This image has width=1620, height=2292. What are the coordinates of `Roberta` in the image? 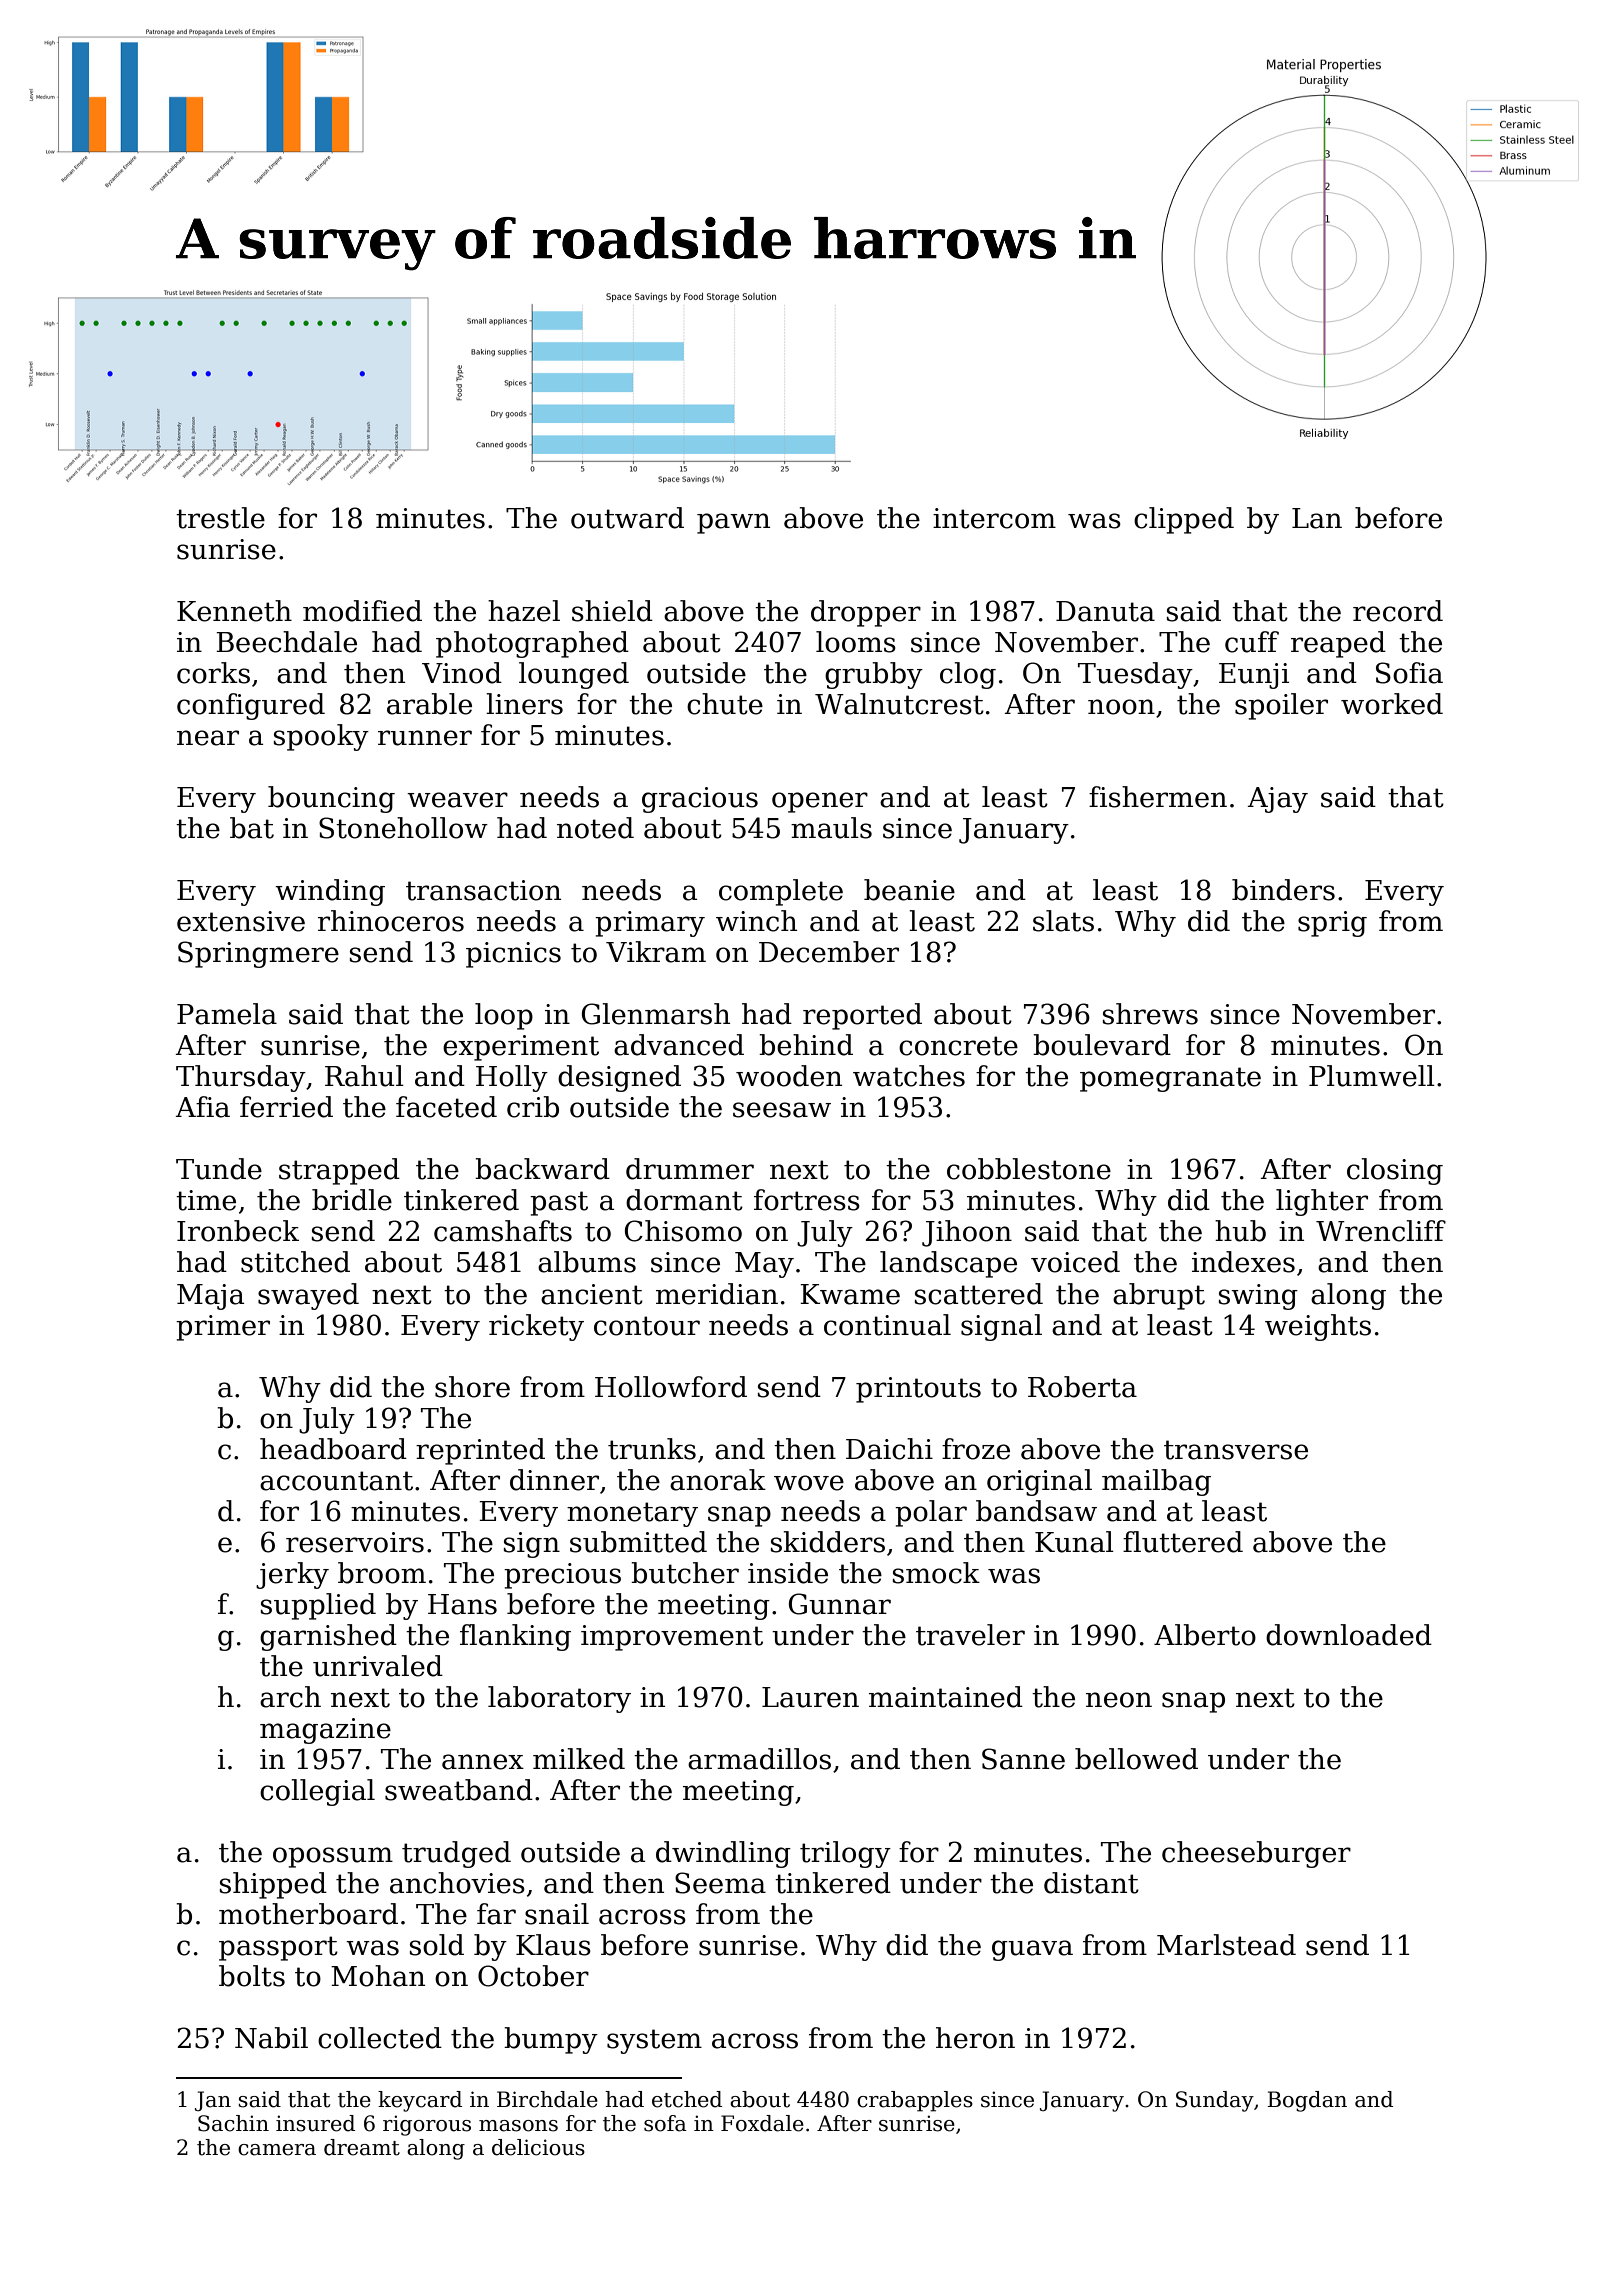 It's located at (1082, 1387).
